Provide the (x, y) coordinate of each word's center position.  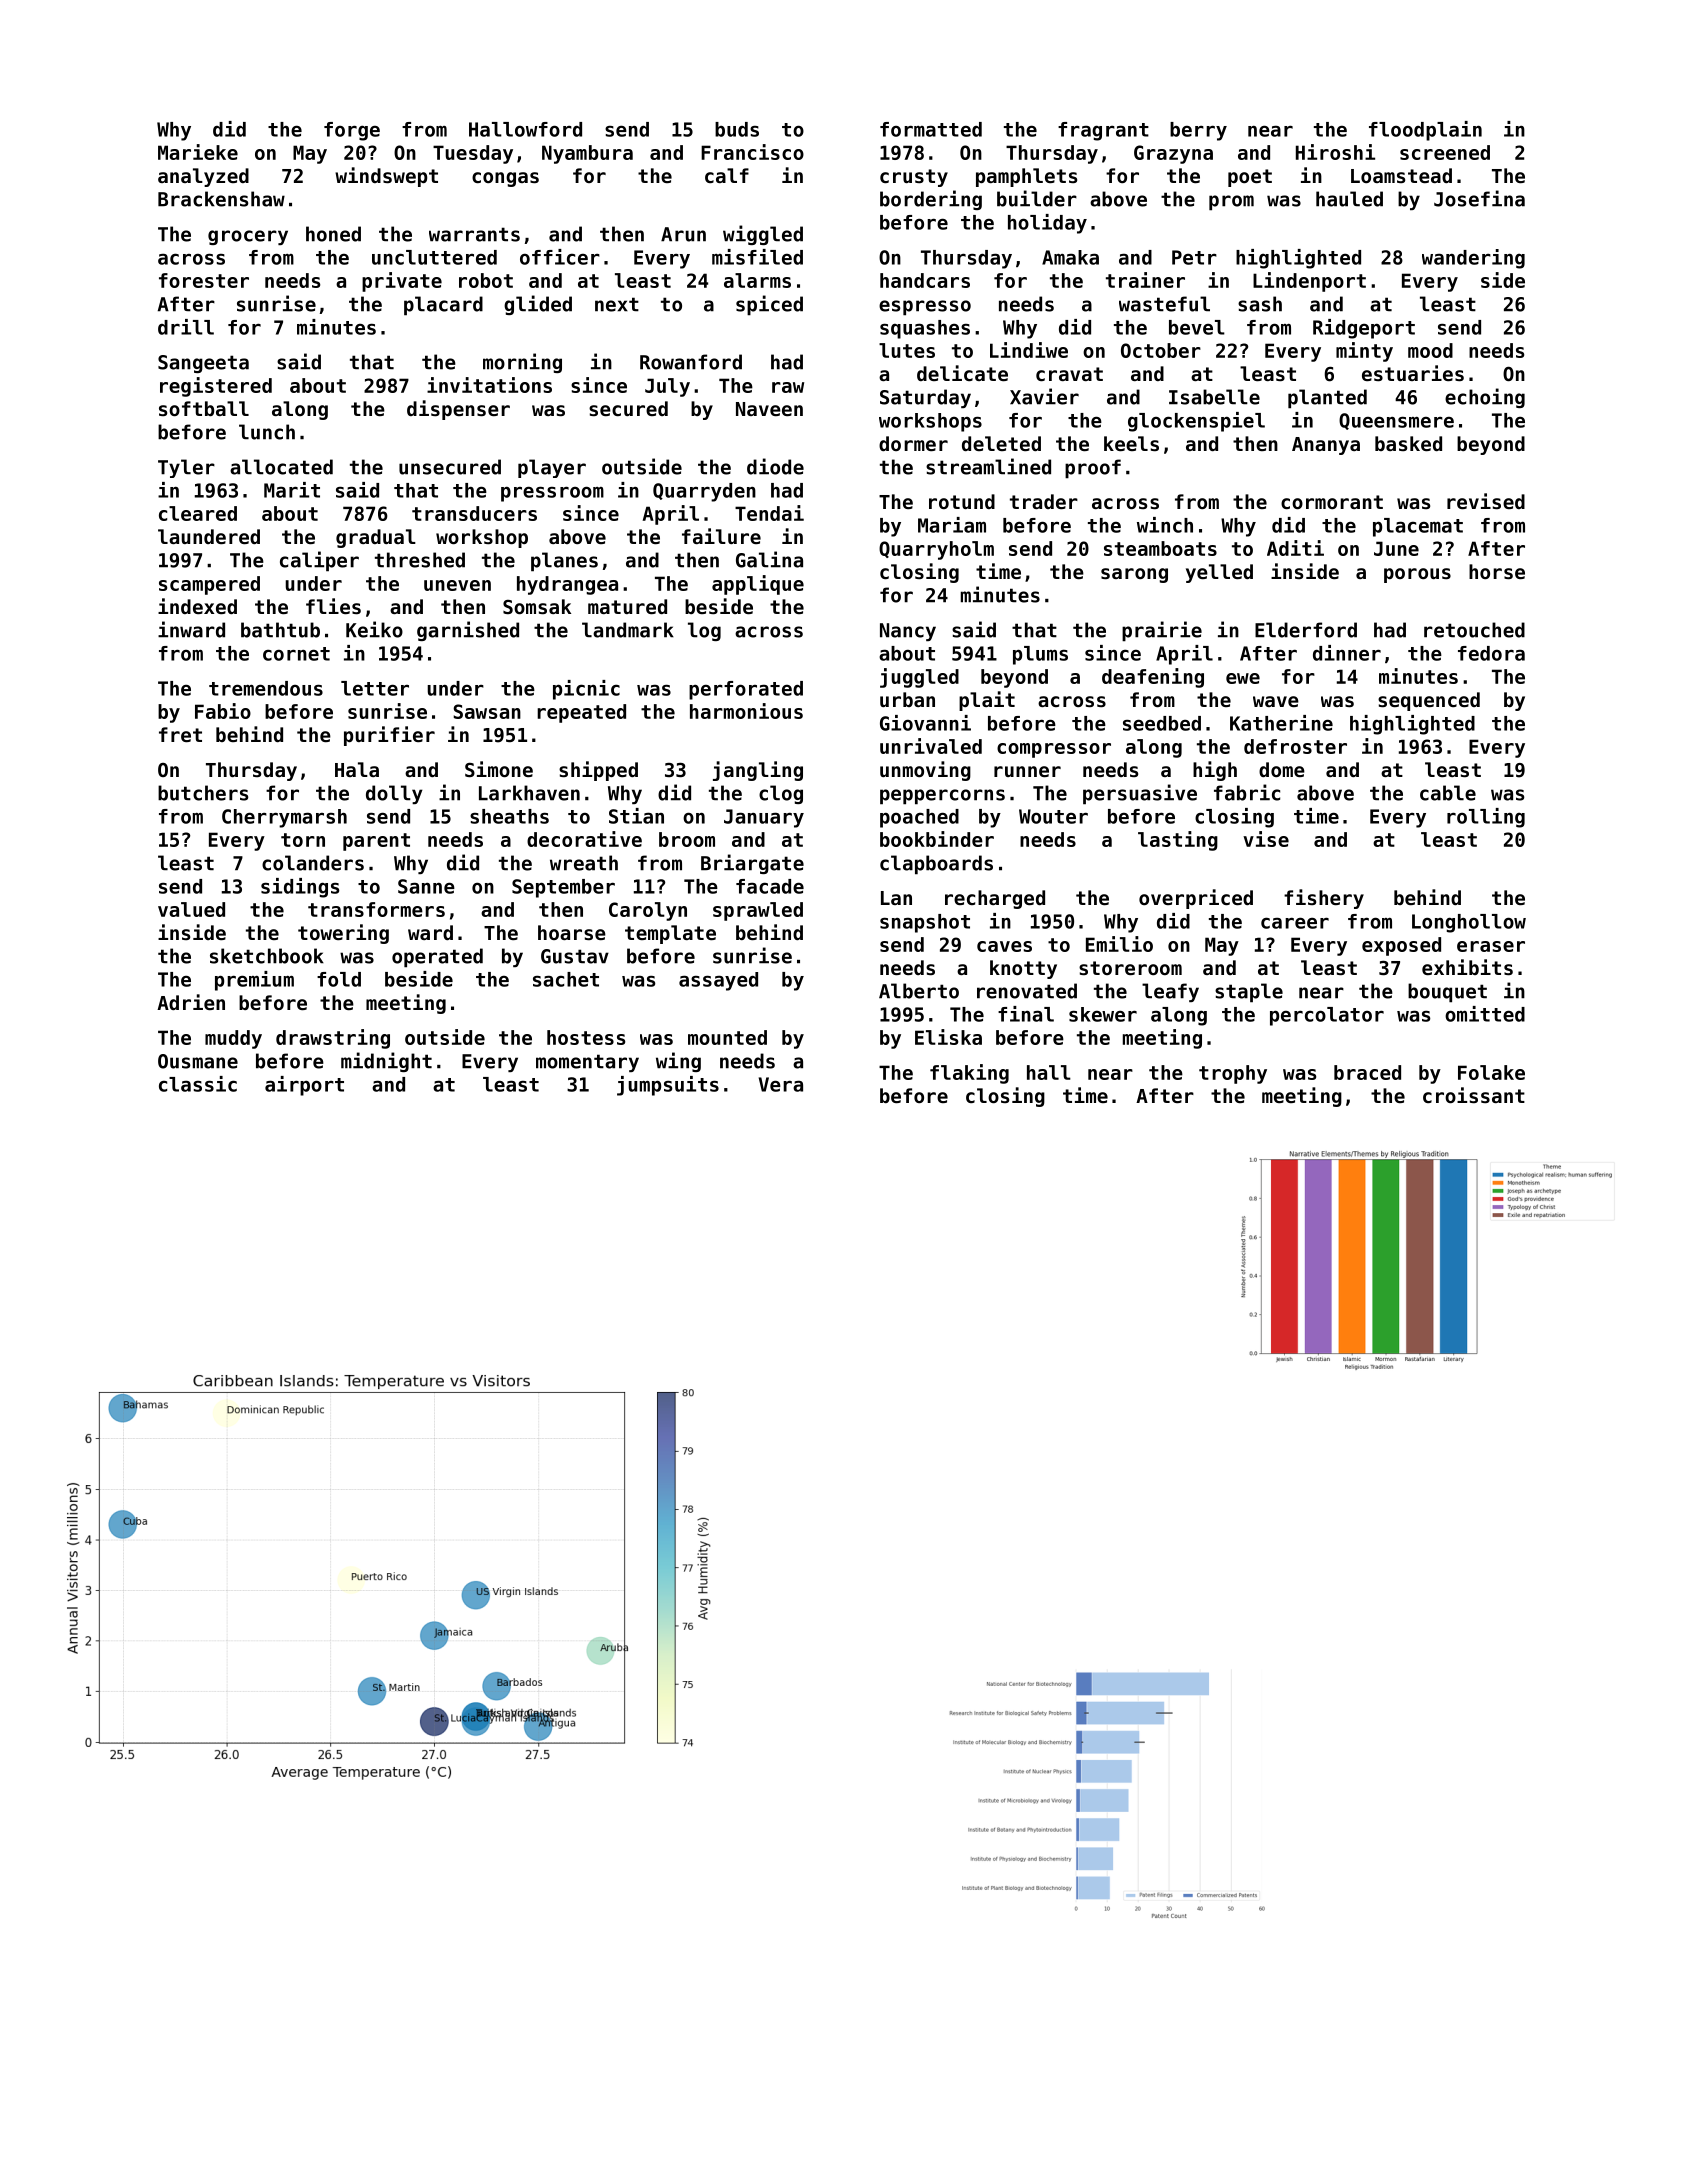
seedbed (1162, 723)
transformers (376, 909)
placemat (1418, 527)
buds (737, 129)
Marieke (198, 152)
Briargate (752, 864)
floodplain (1425, 131)
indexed (197, 606)
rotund (962, 501)
